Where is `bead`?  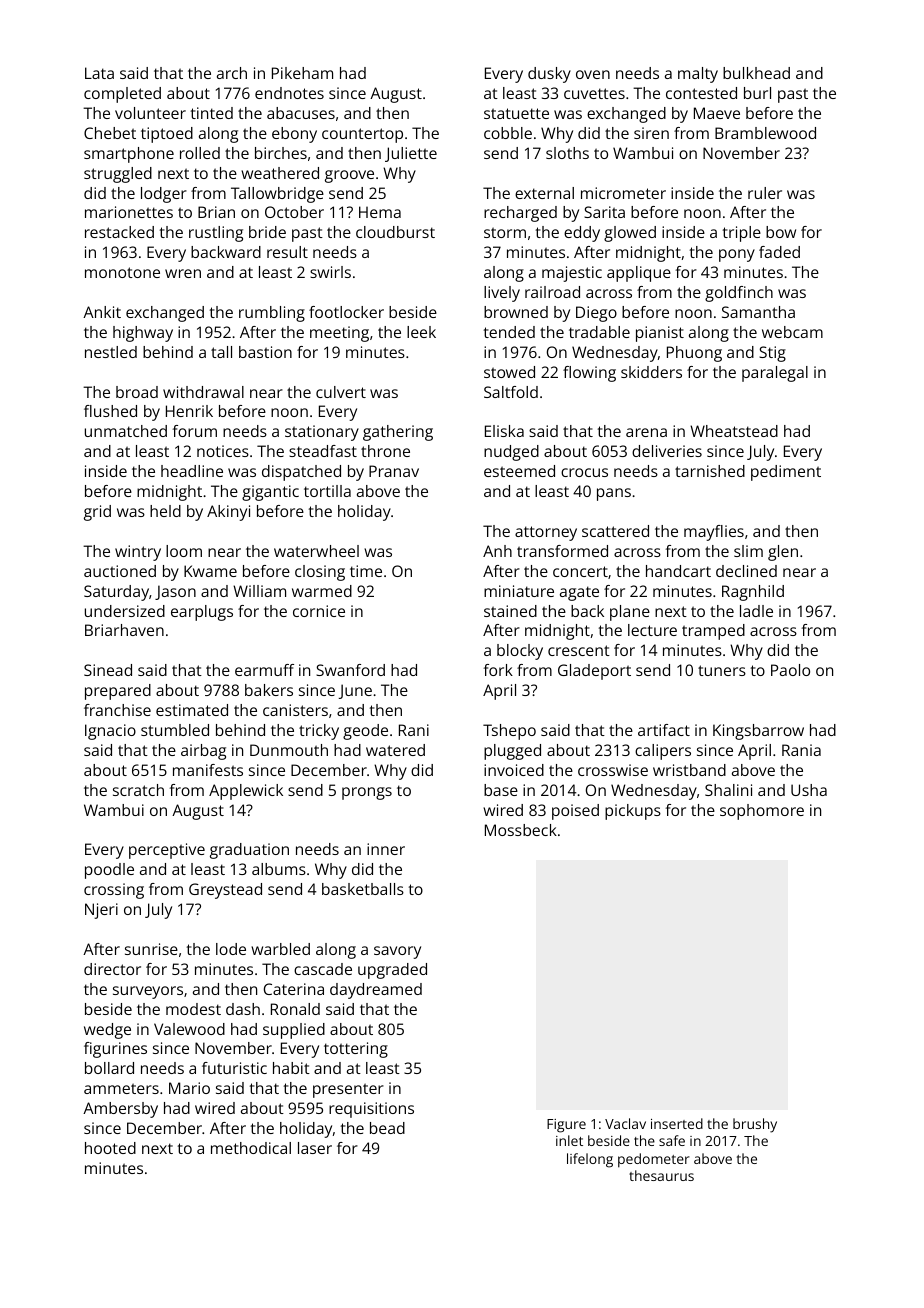
bead is located at coordinates (387, 1128).
